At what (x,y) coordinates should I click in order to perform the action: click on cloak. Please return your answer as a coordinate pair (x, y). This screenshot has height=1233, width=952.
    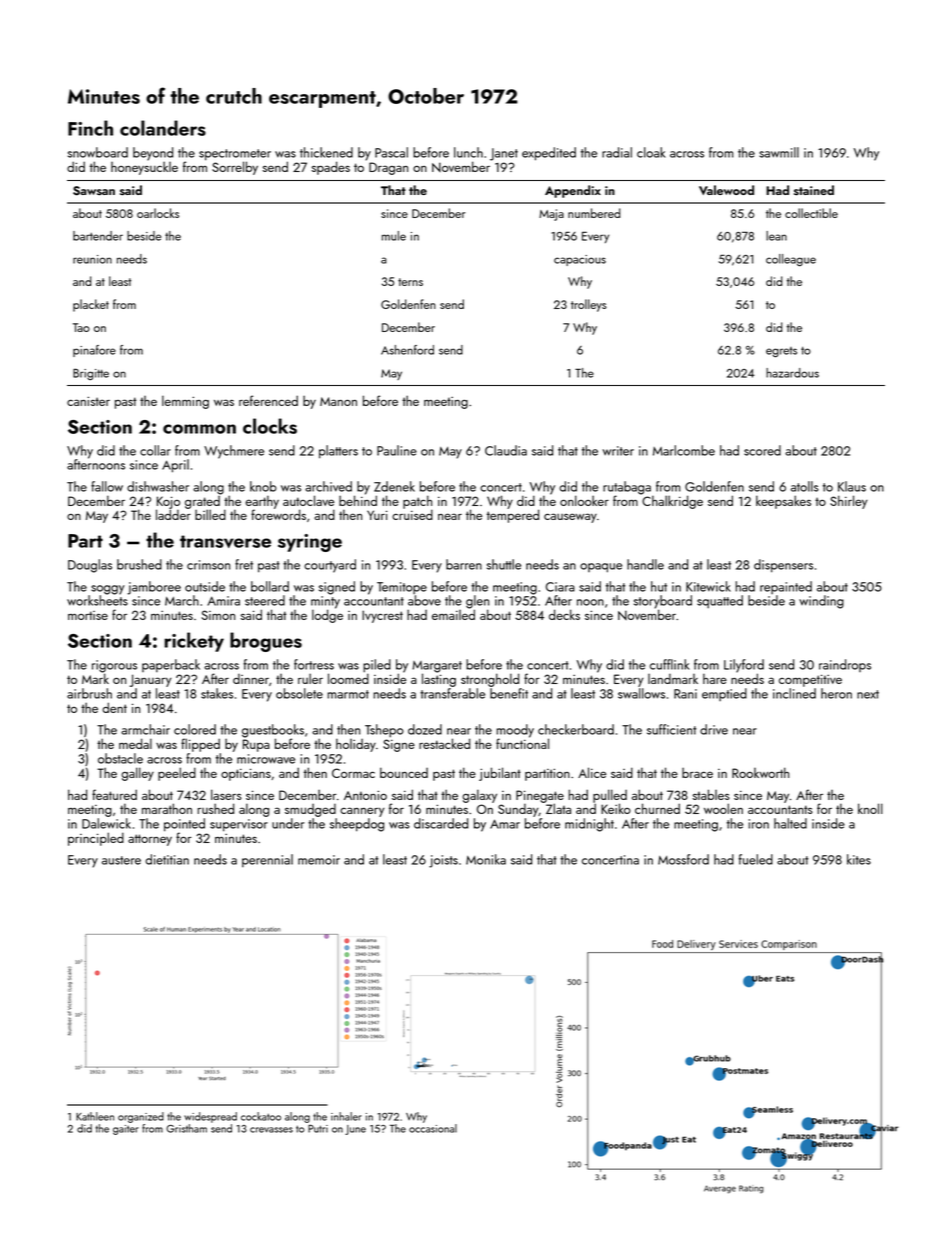
    Looking at the image, I should click on (651, 152).
